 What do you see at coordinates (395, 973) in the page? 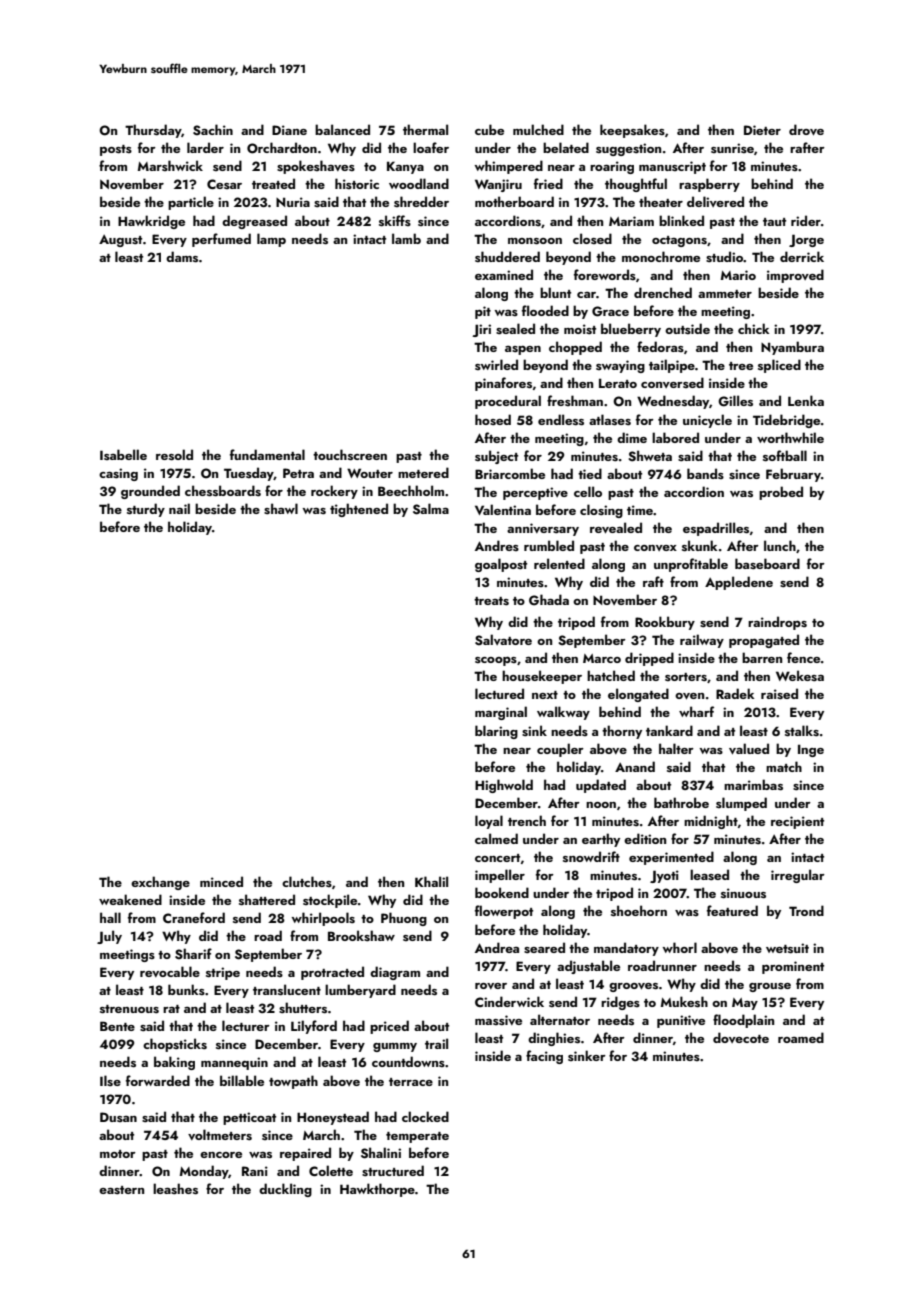
I see `diagram` at bounding box center [395, 973].
